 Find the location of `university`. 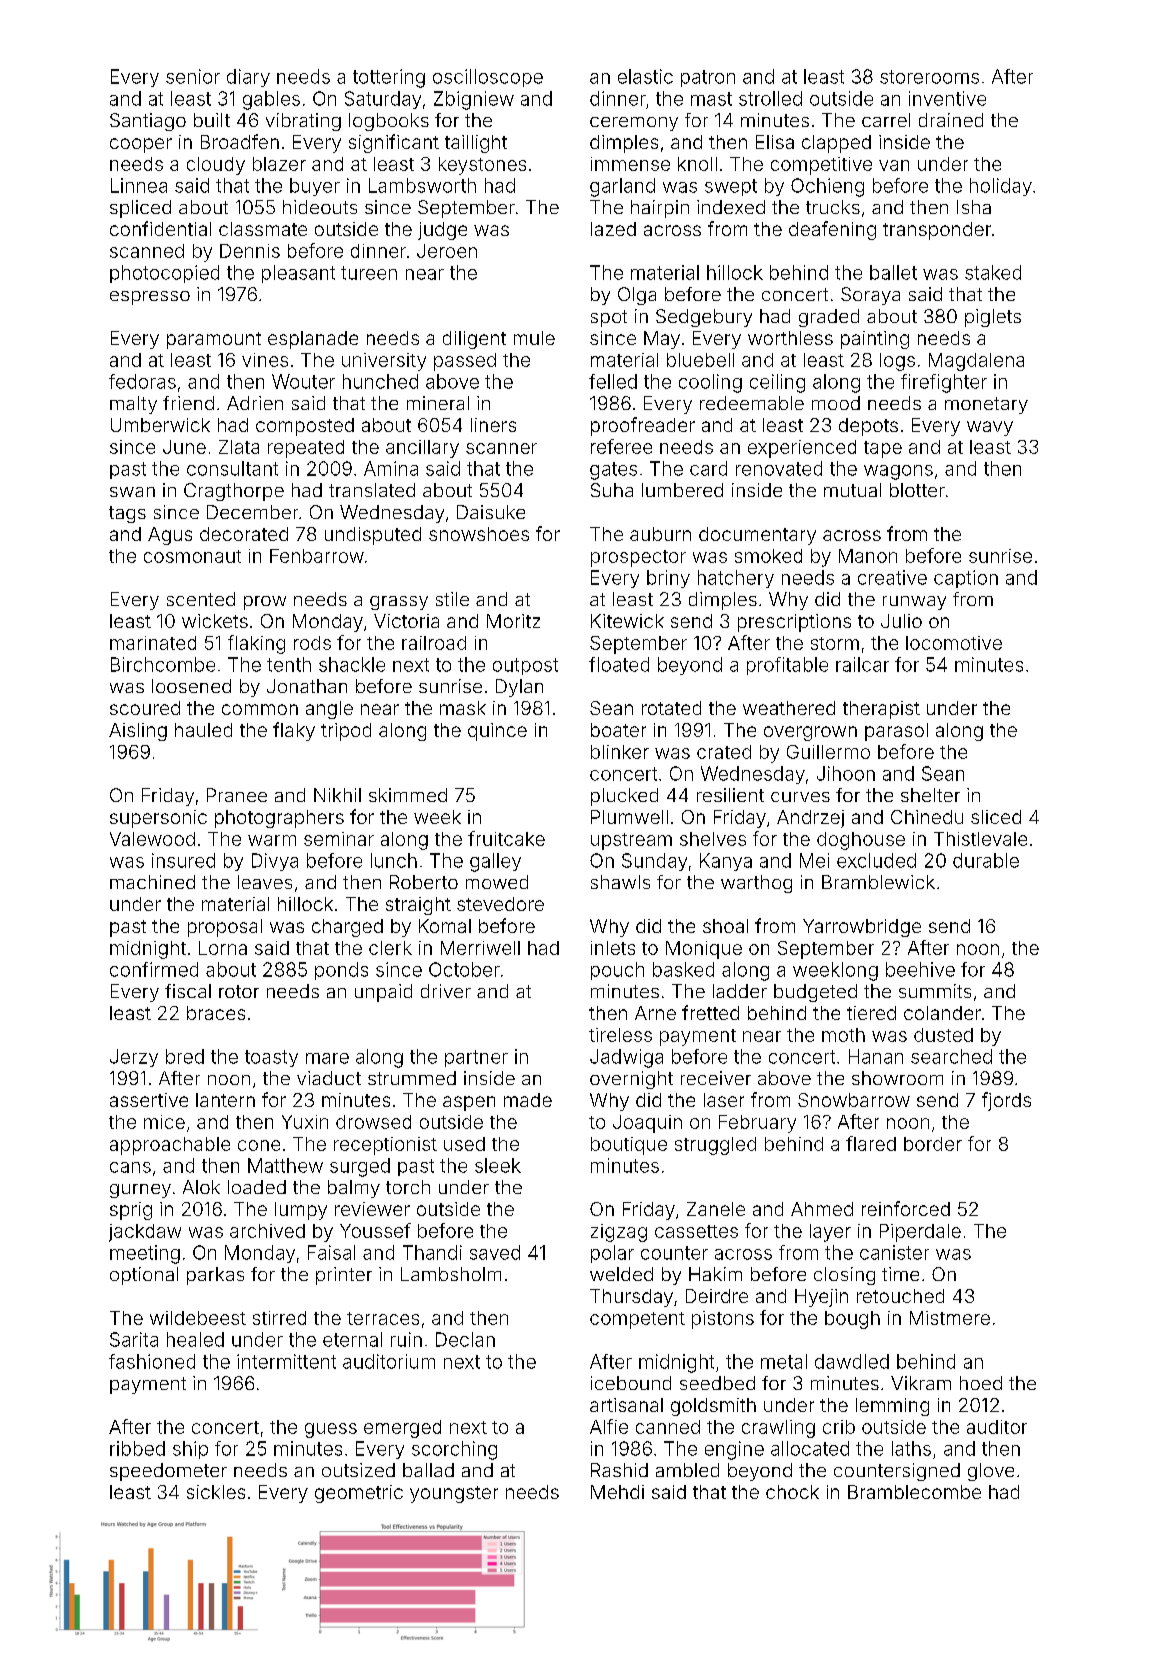

university is located at coordinates (384, 362).
